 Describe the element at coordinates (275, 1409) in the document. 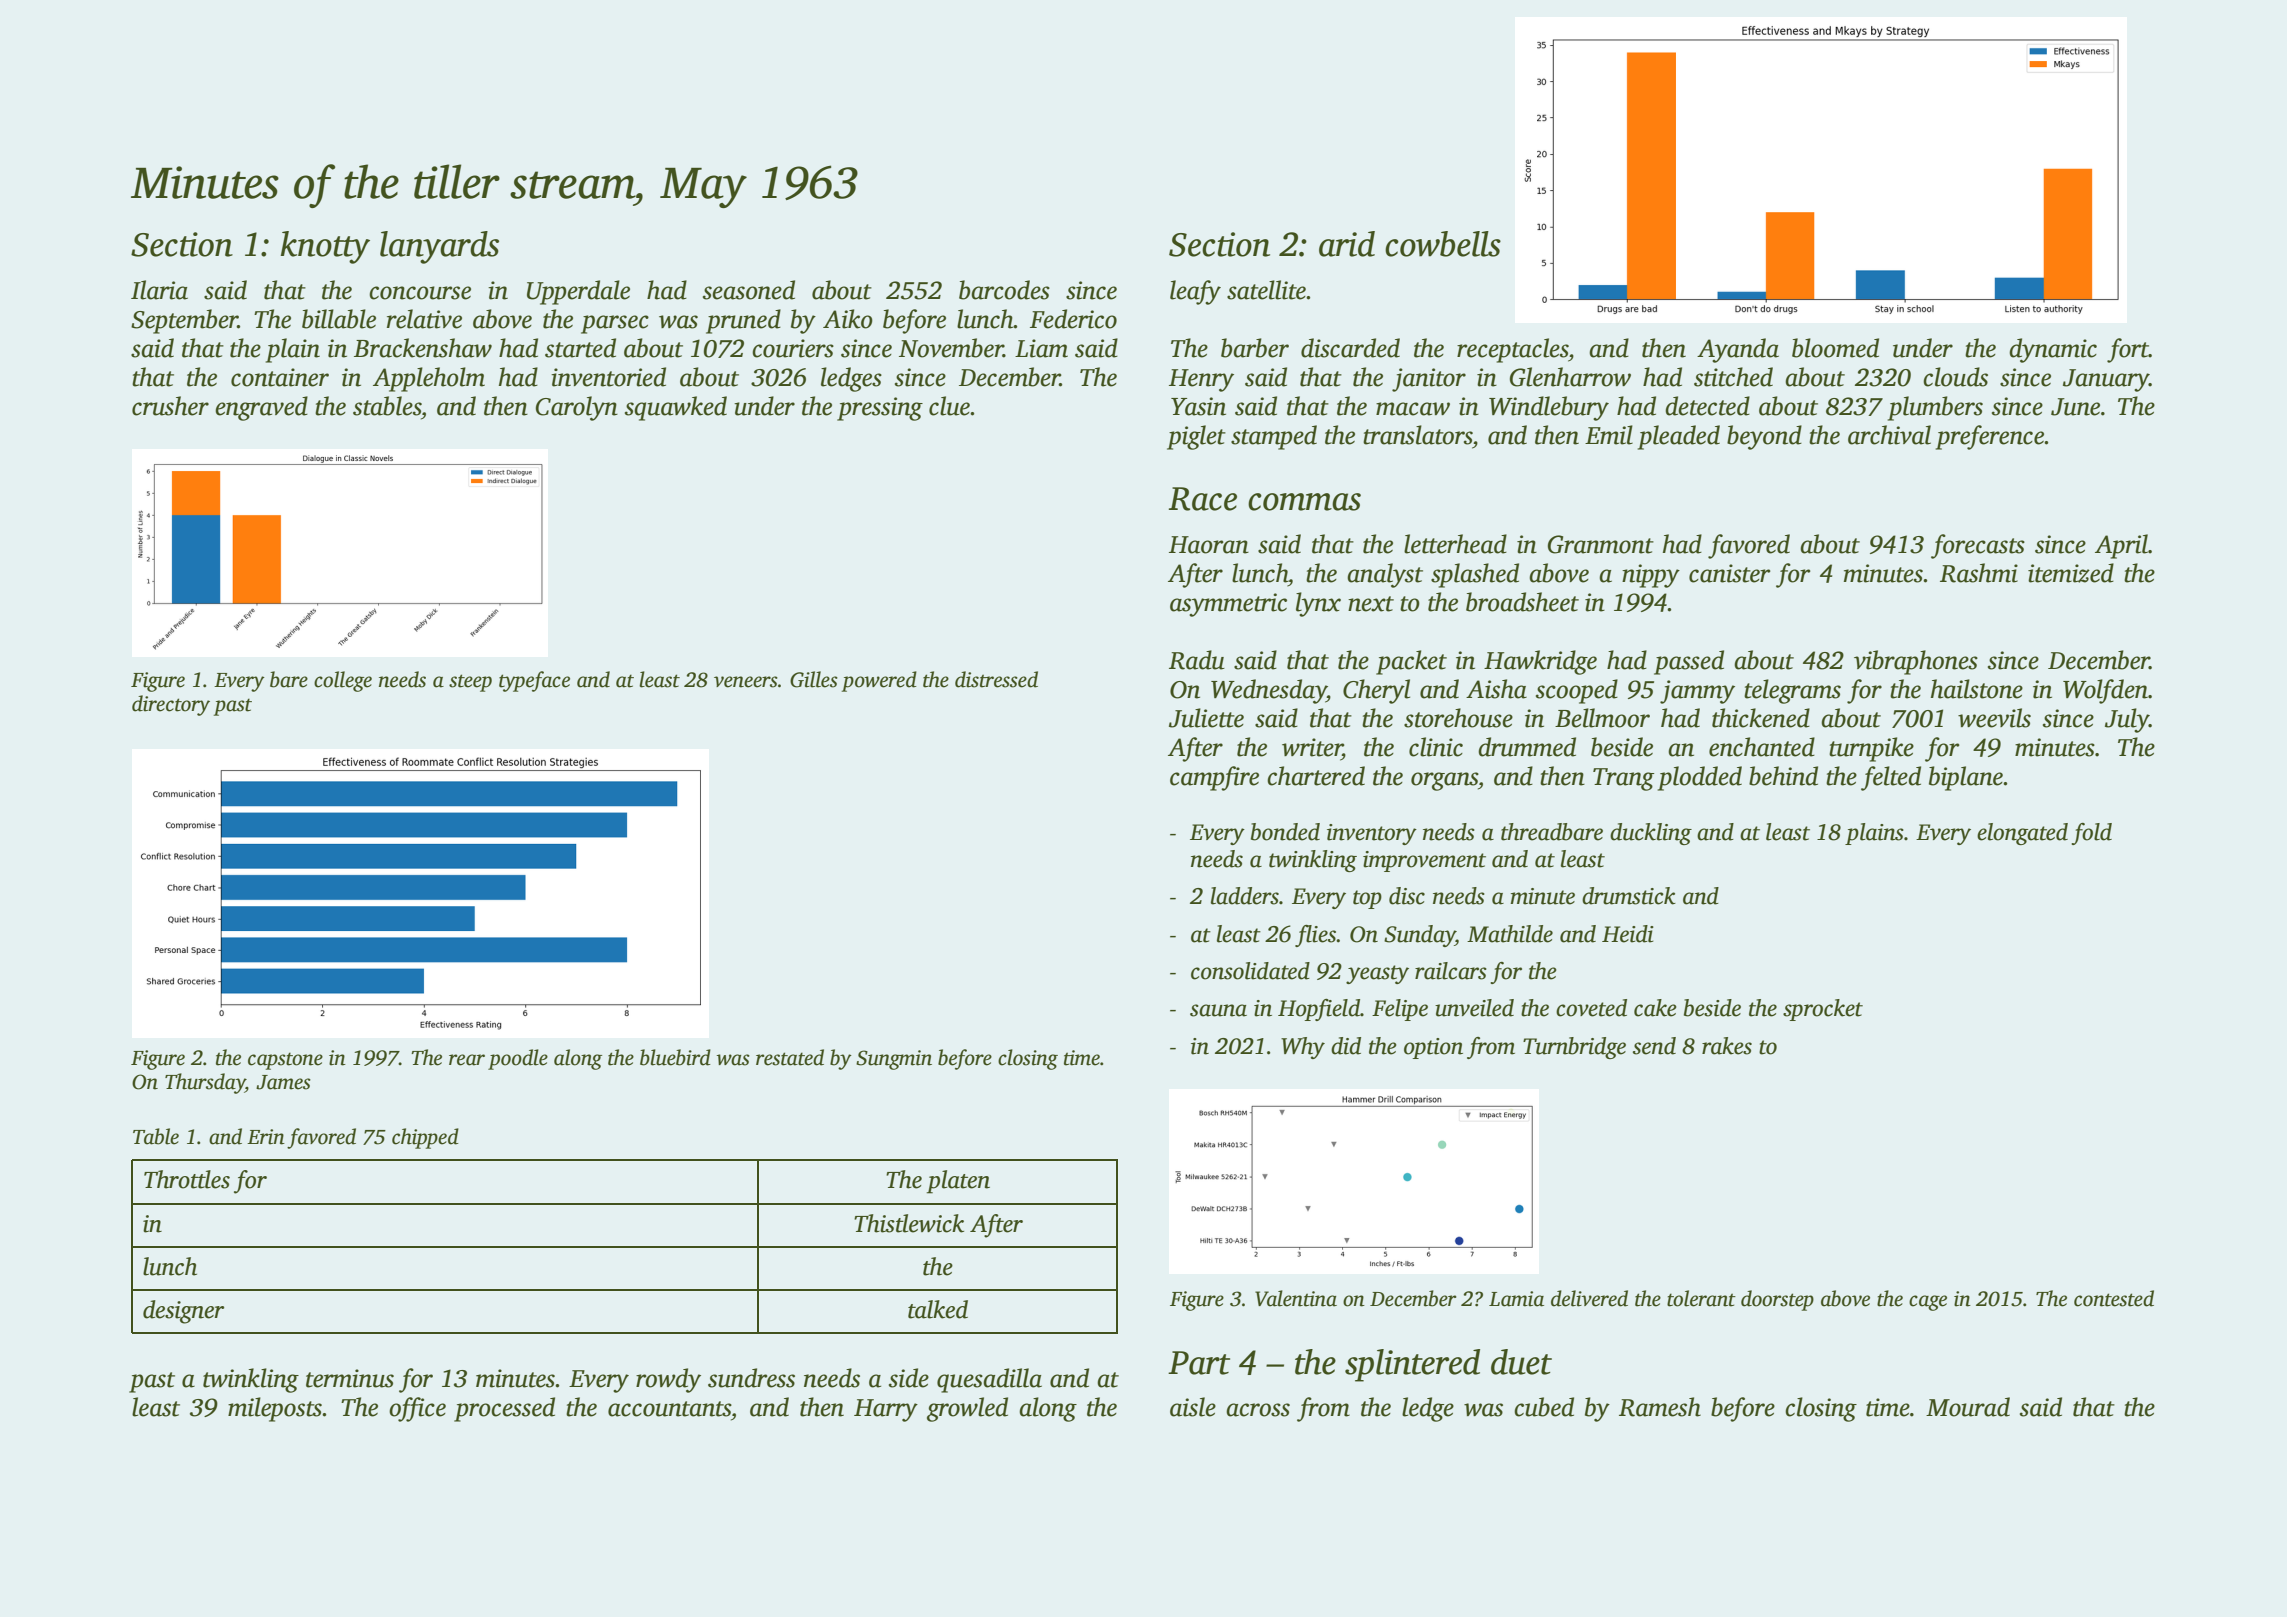

I see `mileposts` at that location.
